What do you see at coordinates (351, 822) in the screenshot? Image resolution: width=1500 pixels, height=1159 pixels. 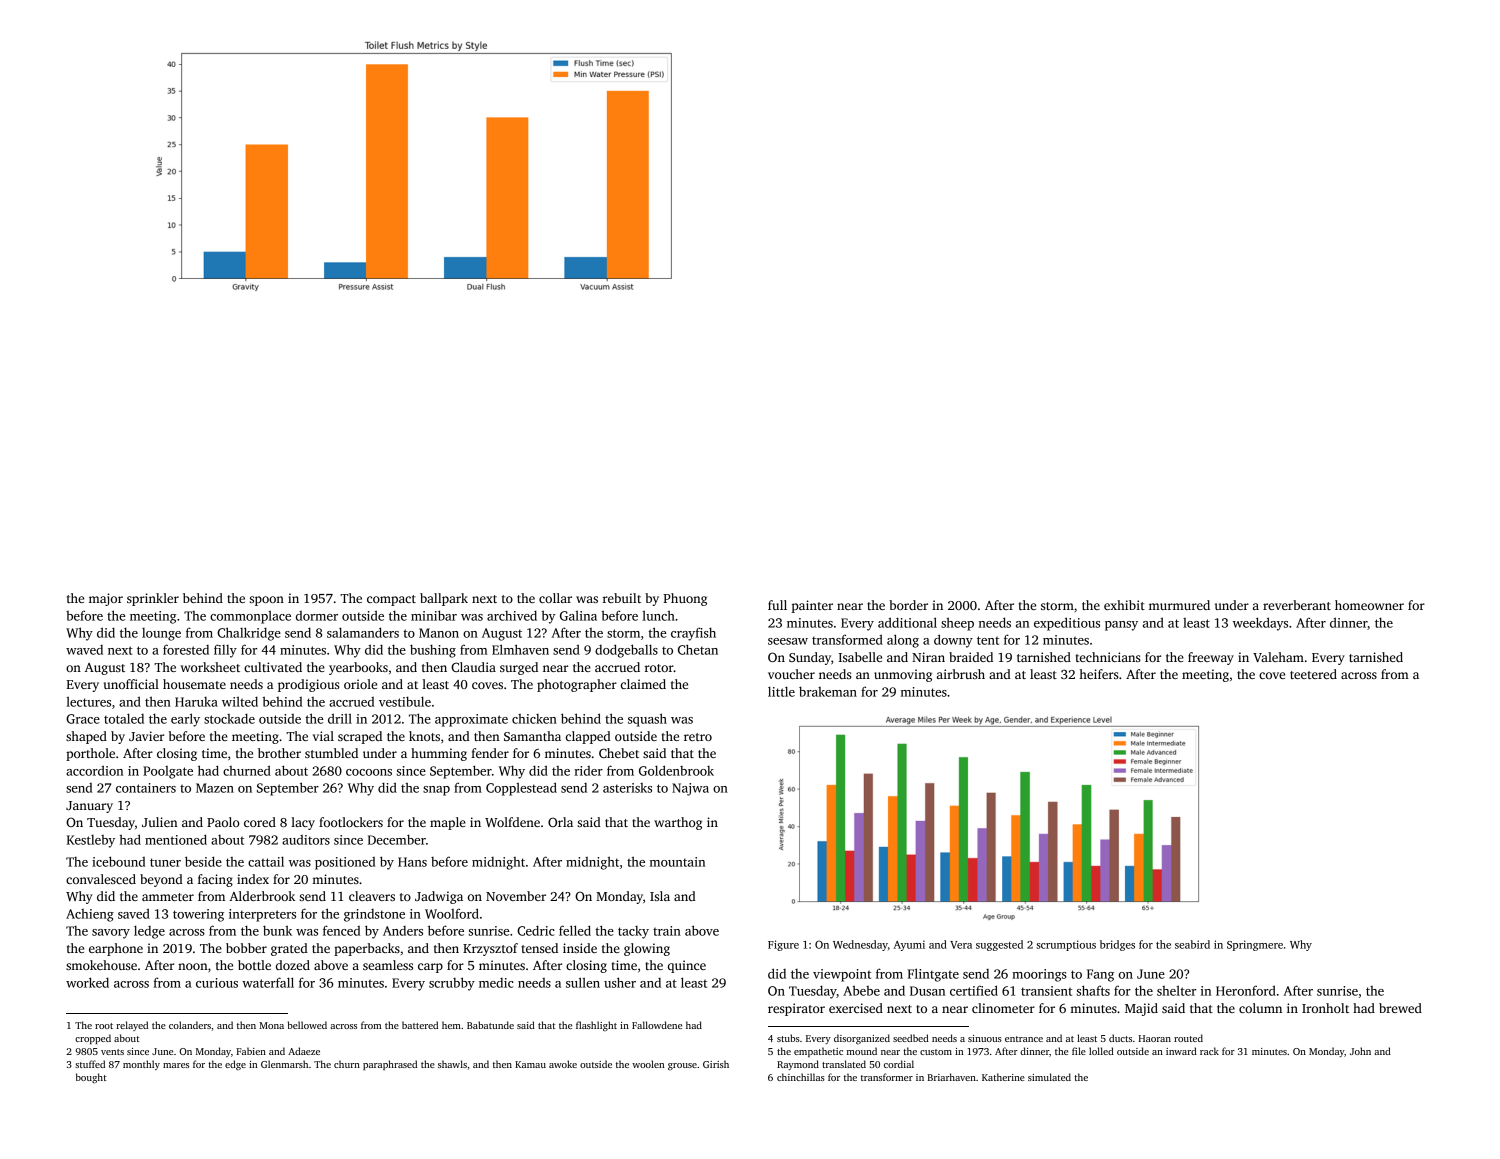 I see `footlockers` at bounding box center [351, 822].
